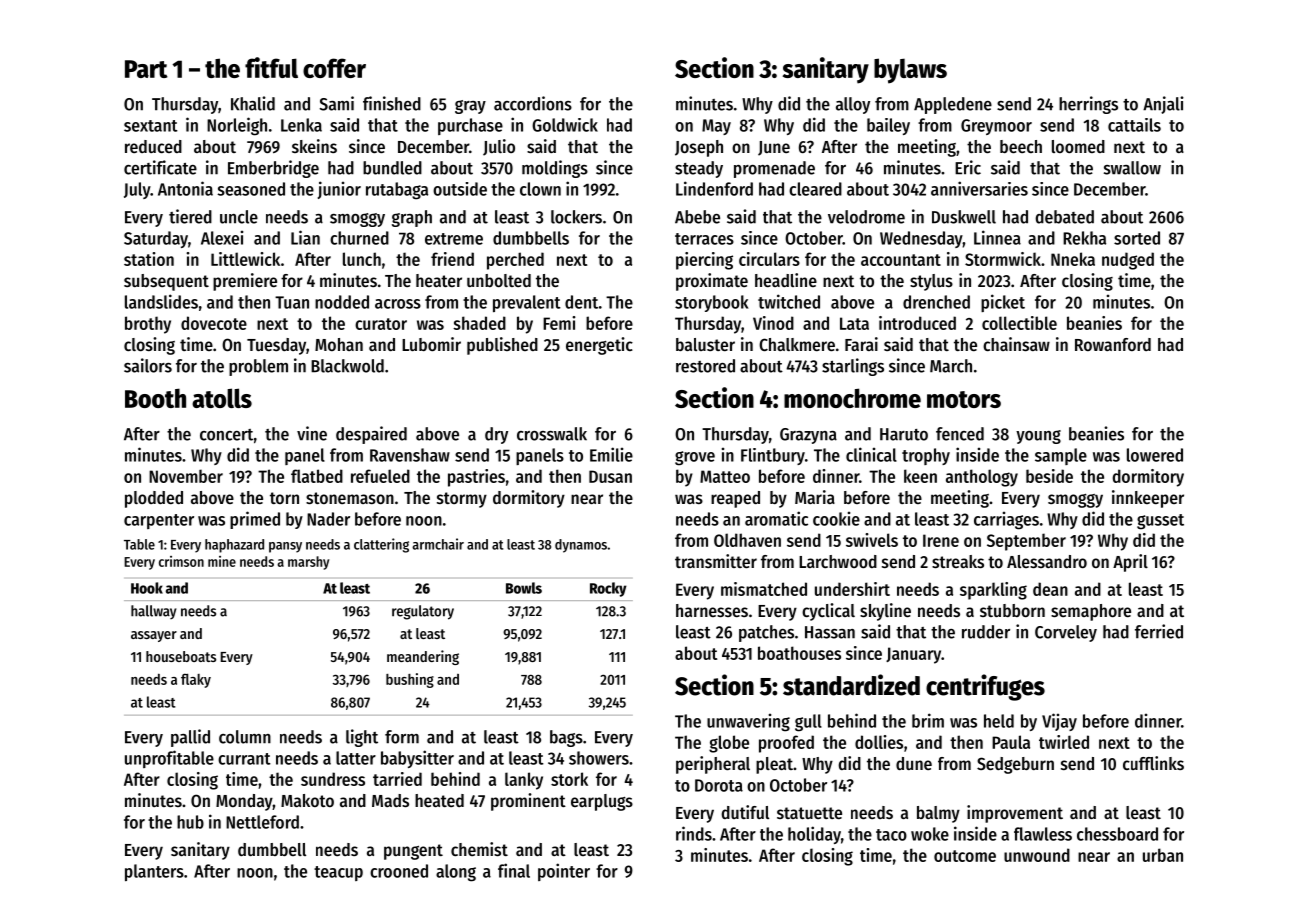  What do you see at coordinates (808, 436) in the screenshot?
I see `Grazyna` at bounding box center [808, 436].
